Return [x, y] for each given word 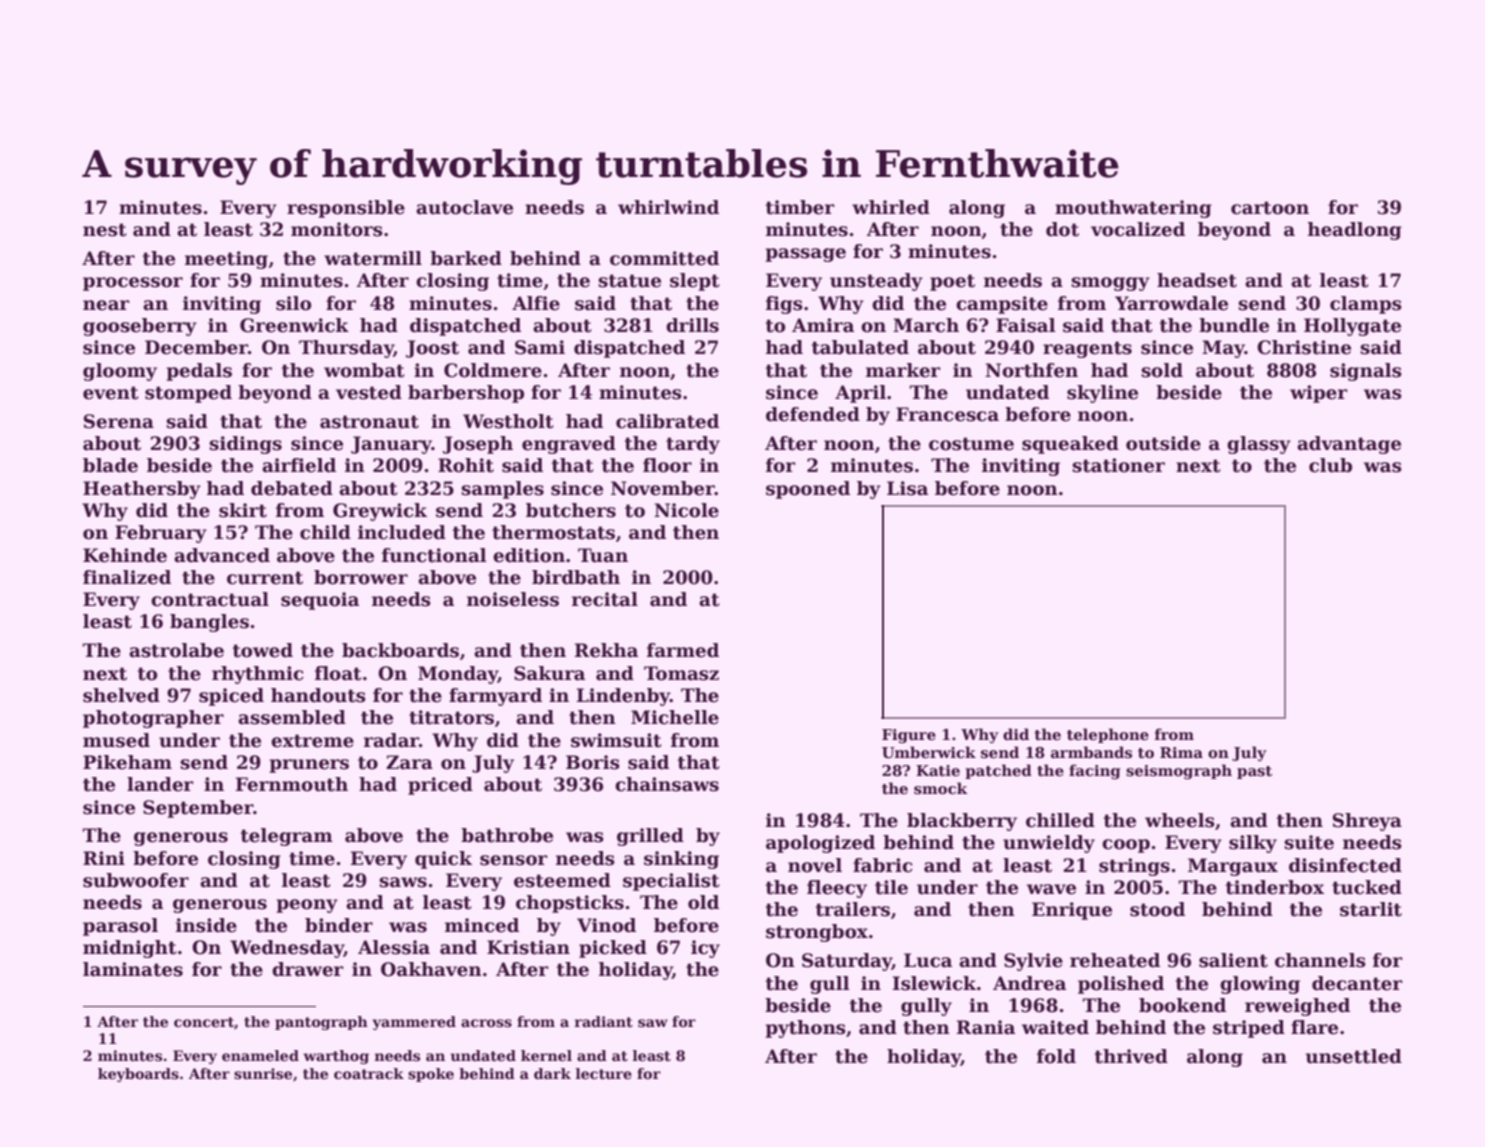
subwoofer [136, 880]
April [860, 394]
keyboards [138, 1075]
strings [1134, 867]
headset [1197, 280]
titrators [451, 717]
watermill [373, 258]
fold [1056, 1056]
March [926, 325]
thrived [1131, 1056]
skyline [1102, 394]
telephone [1108, 735]
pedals [199, 372]
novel [815, 865]
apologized [820, 844]
